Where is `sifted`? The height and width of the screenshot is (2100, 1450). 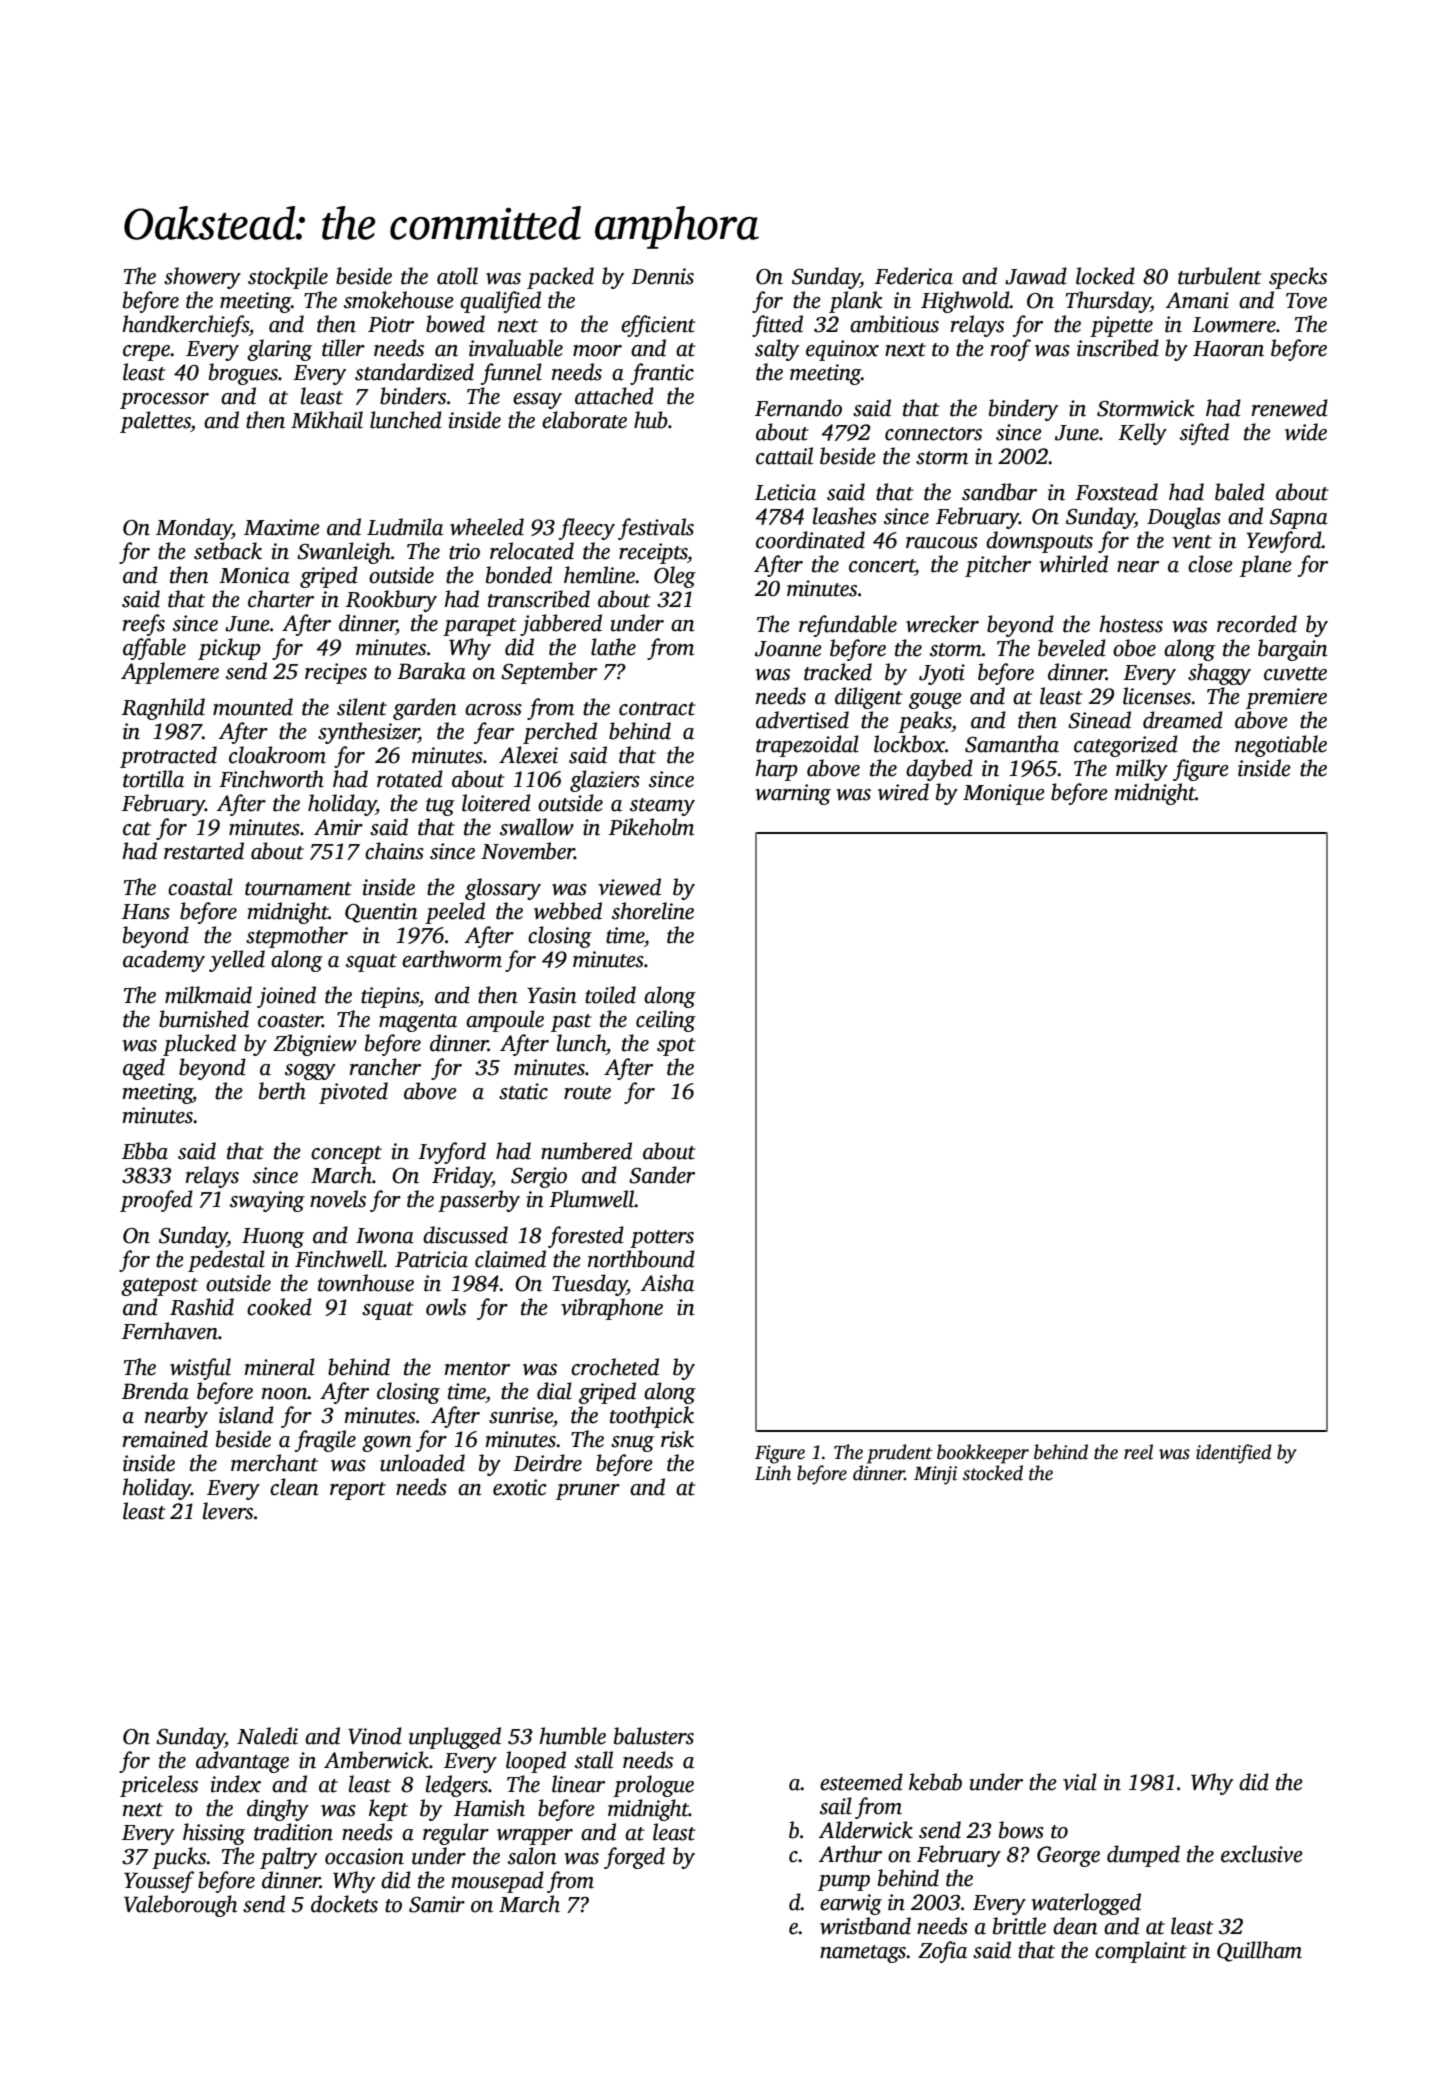
sifted is located at coordinates (1204, 434).
